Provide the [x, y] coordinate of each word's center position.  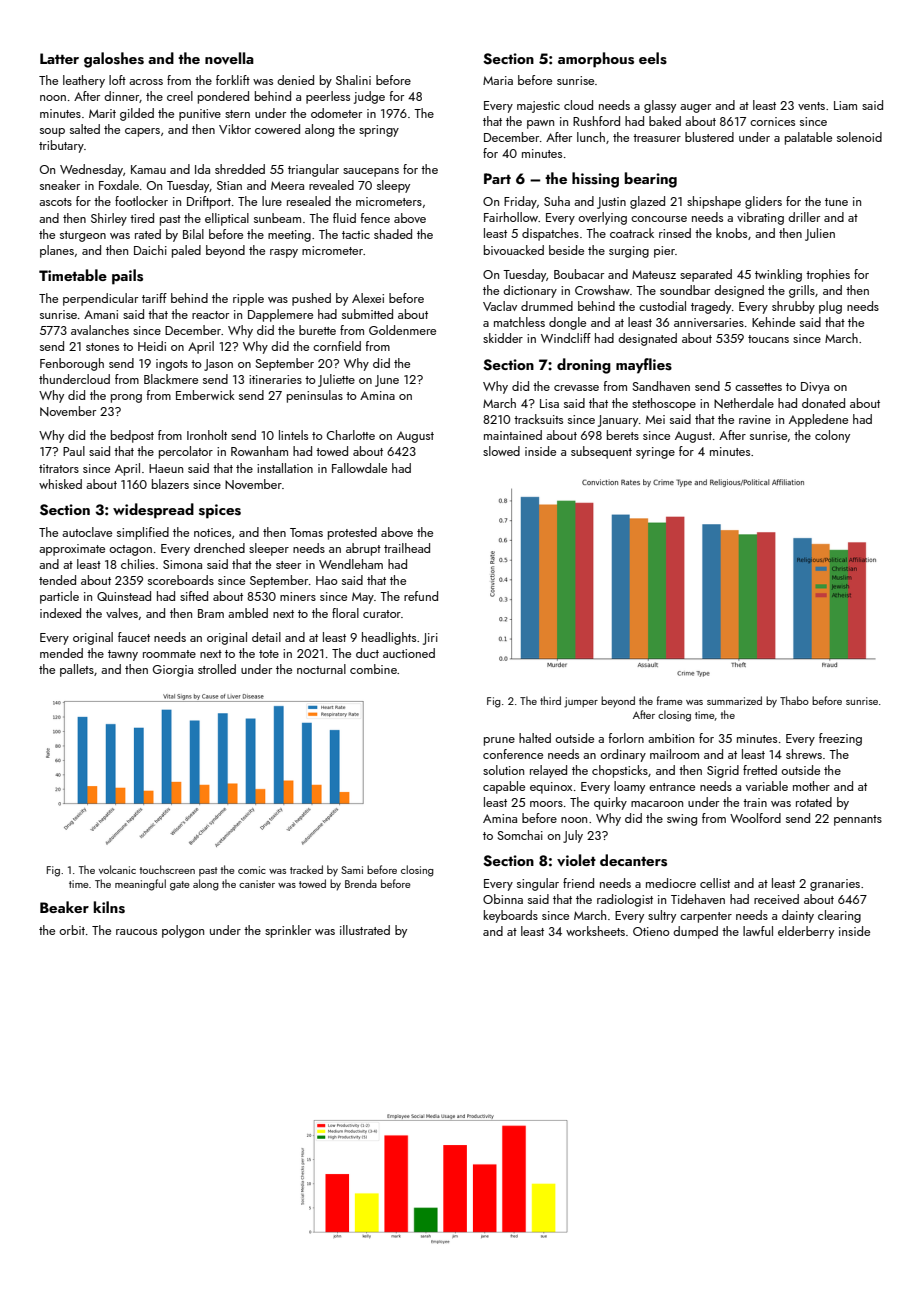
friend [578, 883]
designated [647, 339]
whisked [60, 484]
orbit [72, 930]
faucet [134, 637]
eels [653, 58]
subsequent [601, 452]
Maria [498, 80]
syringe [655, 453]
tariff [154, 298]
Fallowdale [359, 468]
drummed [547, 306]
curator [382, 614]
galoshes [114, 60]
